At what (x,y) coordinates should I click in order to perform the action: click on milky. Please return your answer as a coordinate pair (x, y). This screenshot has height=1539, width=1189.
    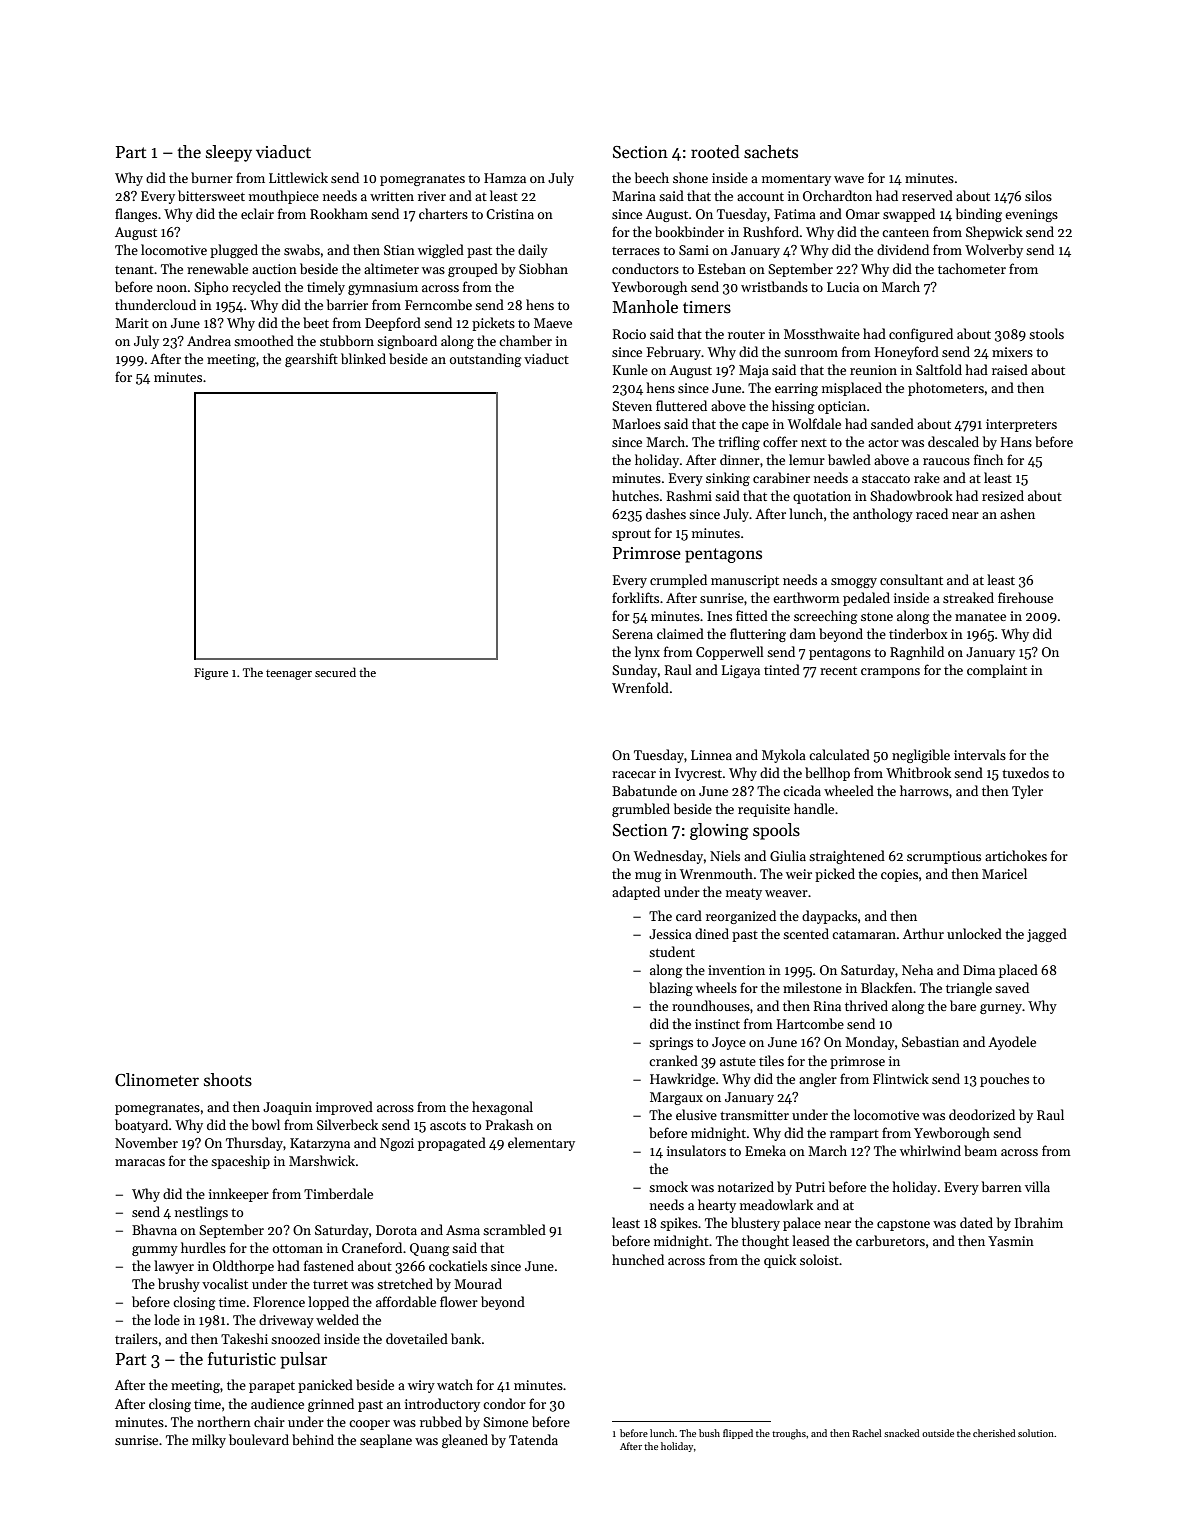
    Looking at the image, I should click on (209, 1441).
